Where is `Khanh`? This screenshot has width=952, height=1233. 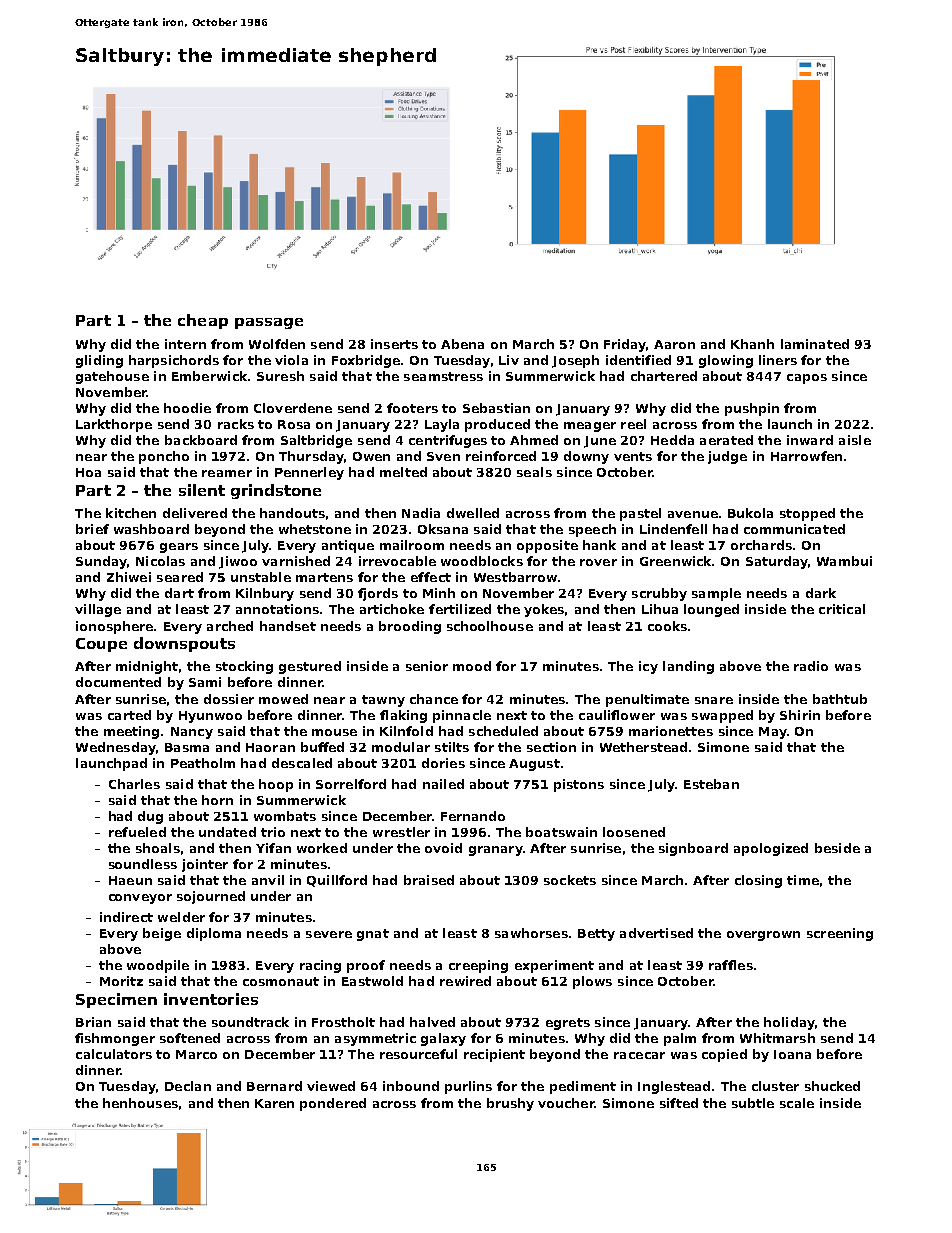
Khanh is located at coordinates (752, 344).
